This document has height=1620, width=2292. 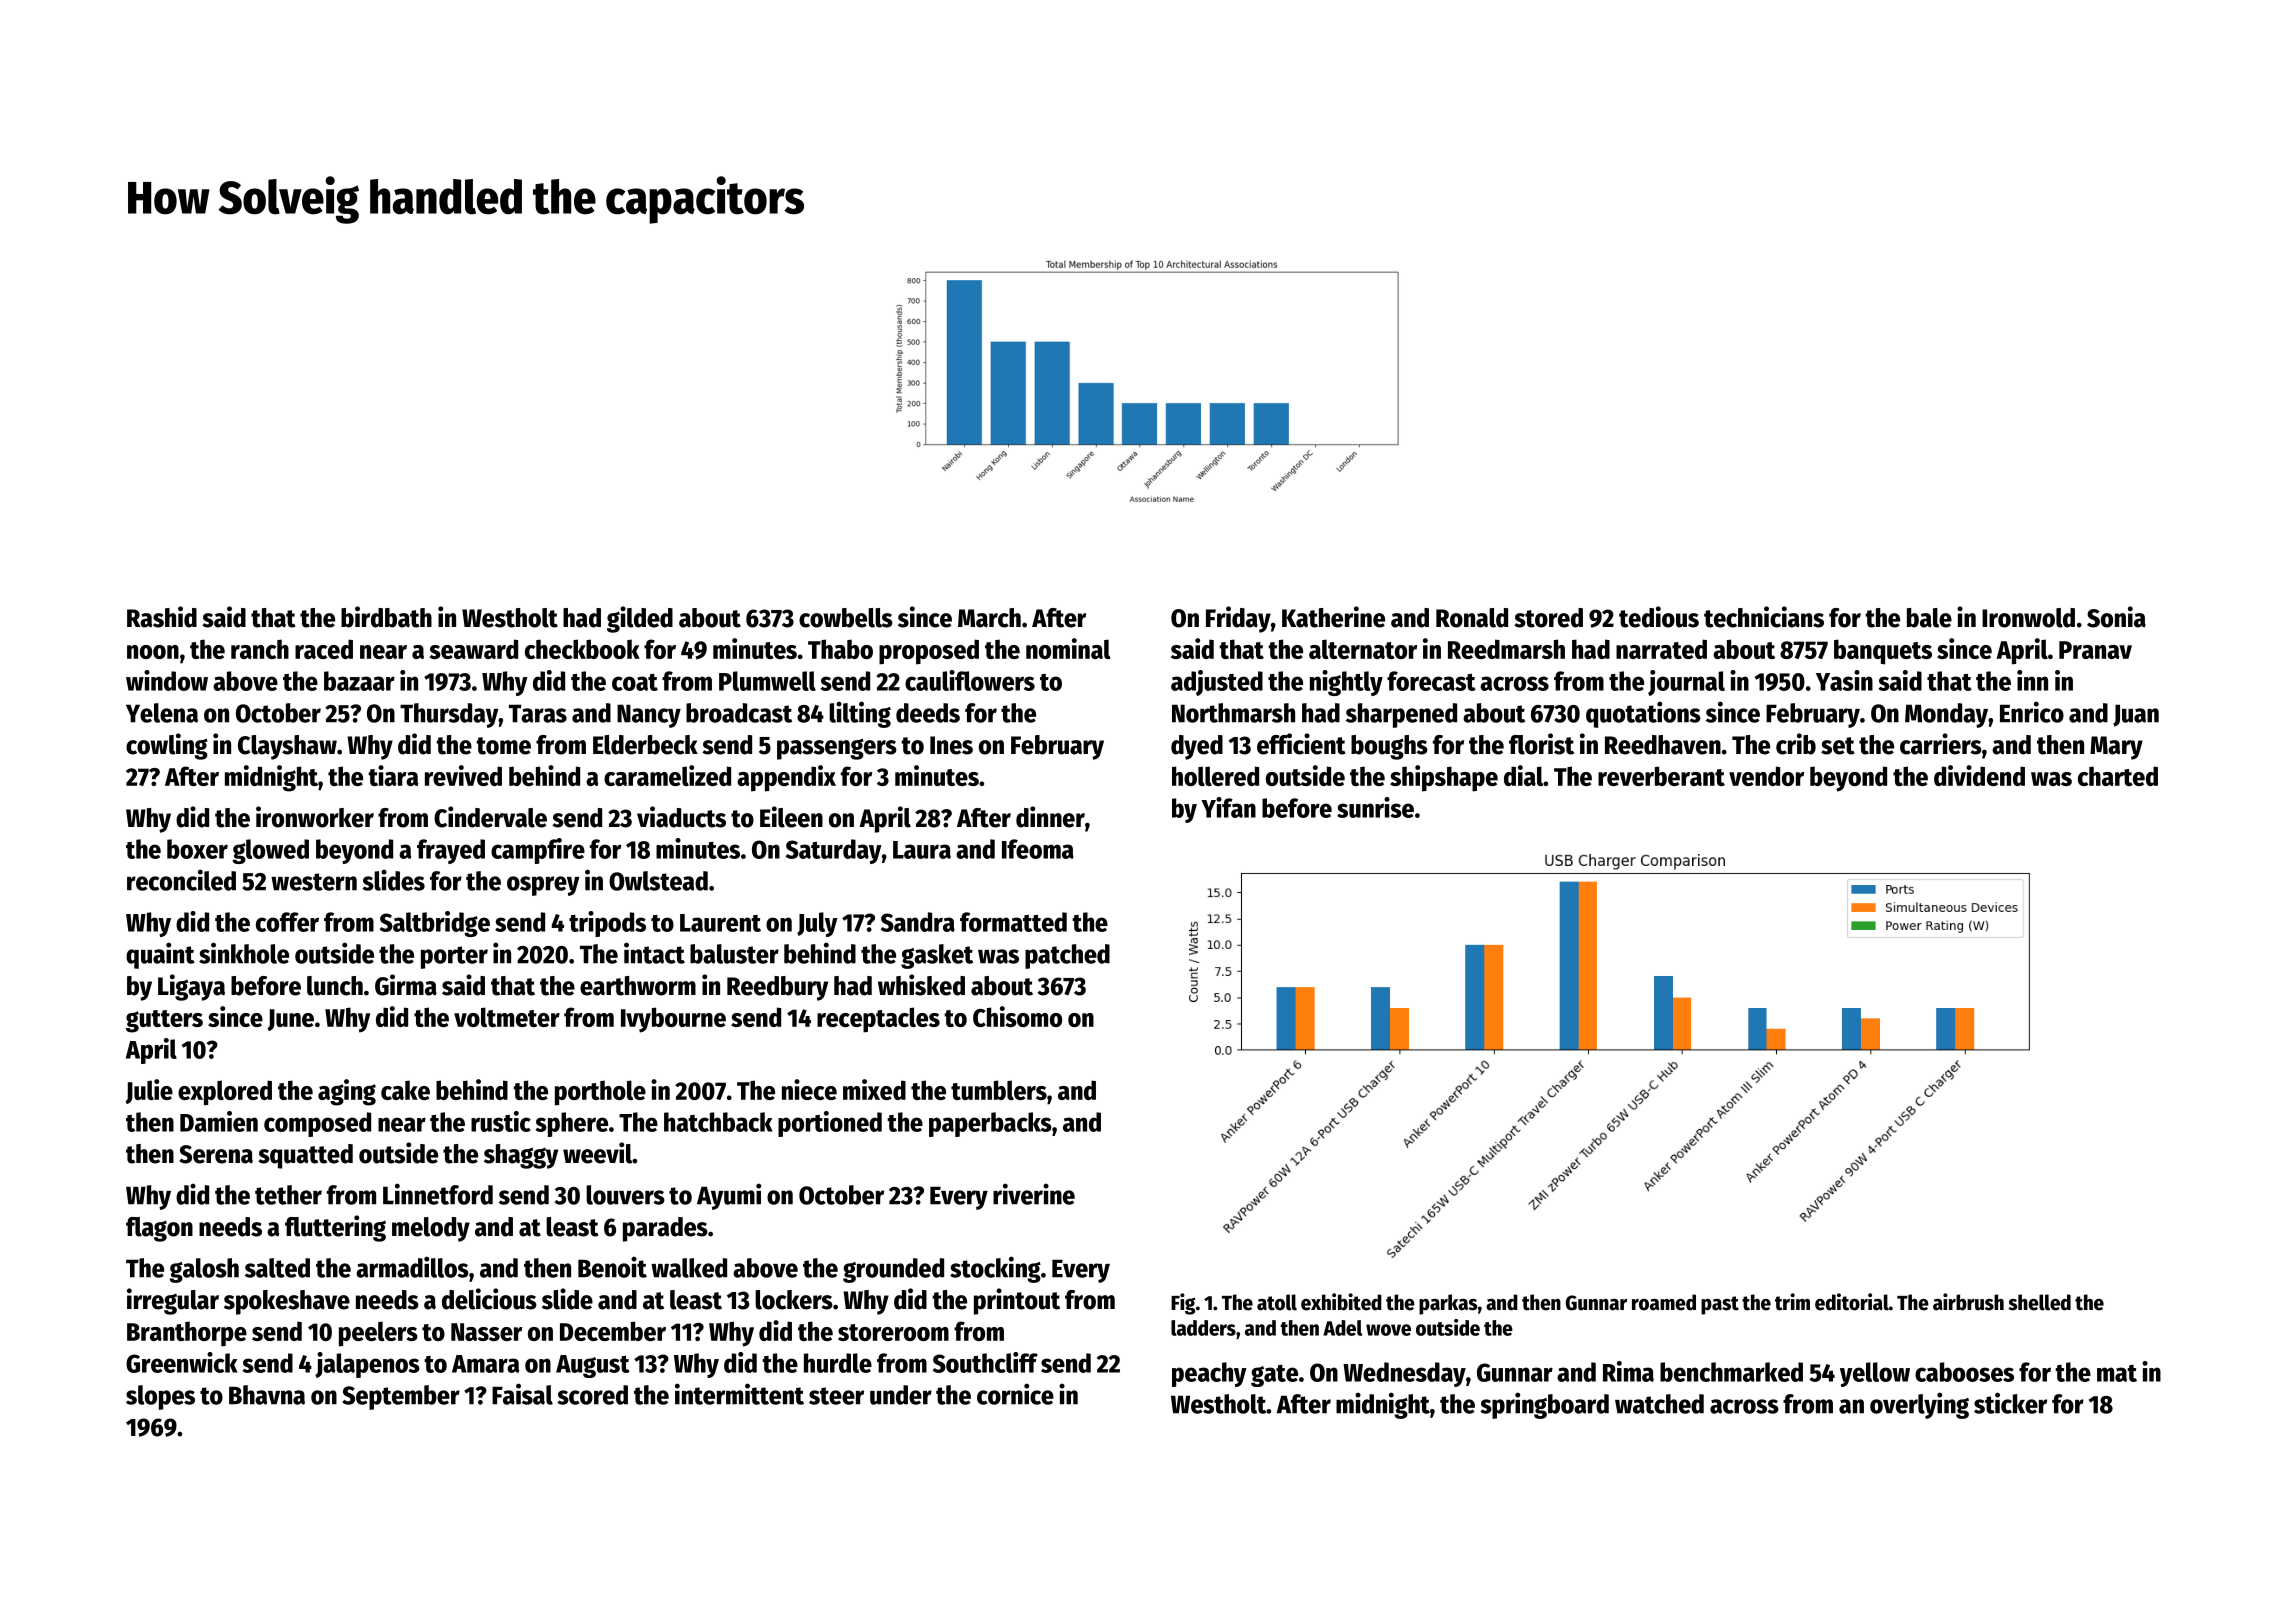 What do you see at coordinates (2116, 617) in the document?
I see `Sonia` at bounding box center [2116, 617].
